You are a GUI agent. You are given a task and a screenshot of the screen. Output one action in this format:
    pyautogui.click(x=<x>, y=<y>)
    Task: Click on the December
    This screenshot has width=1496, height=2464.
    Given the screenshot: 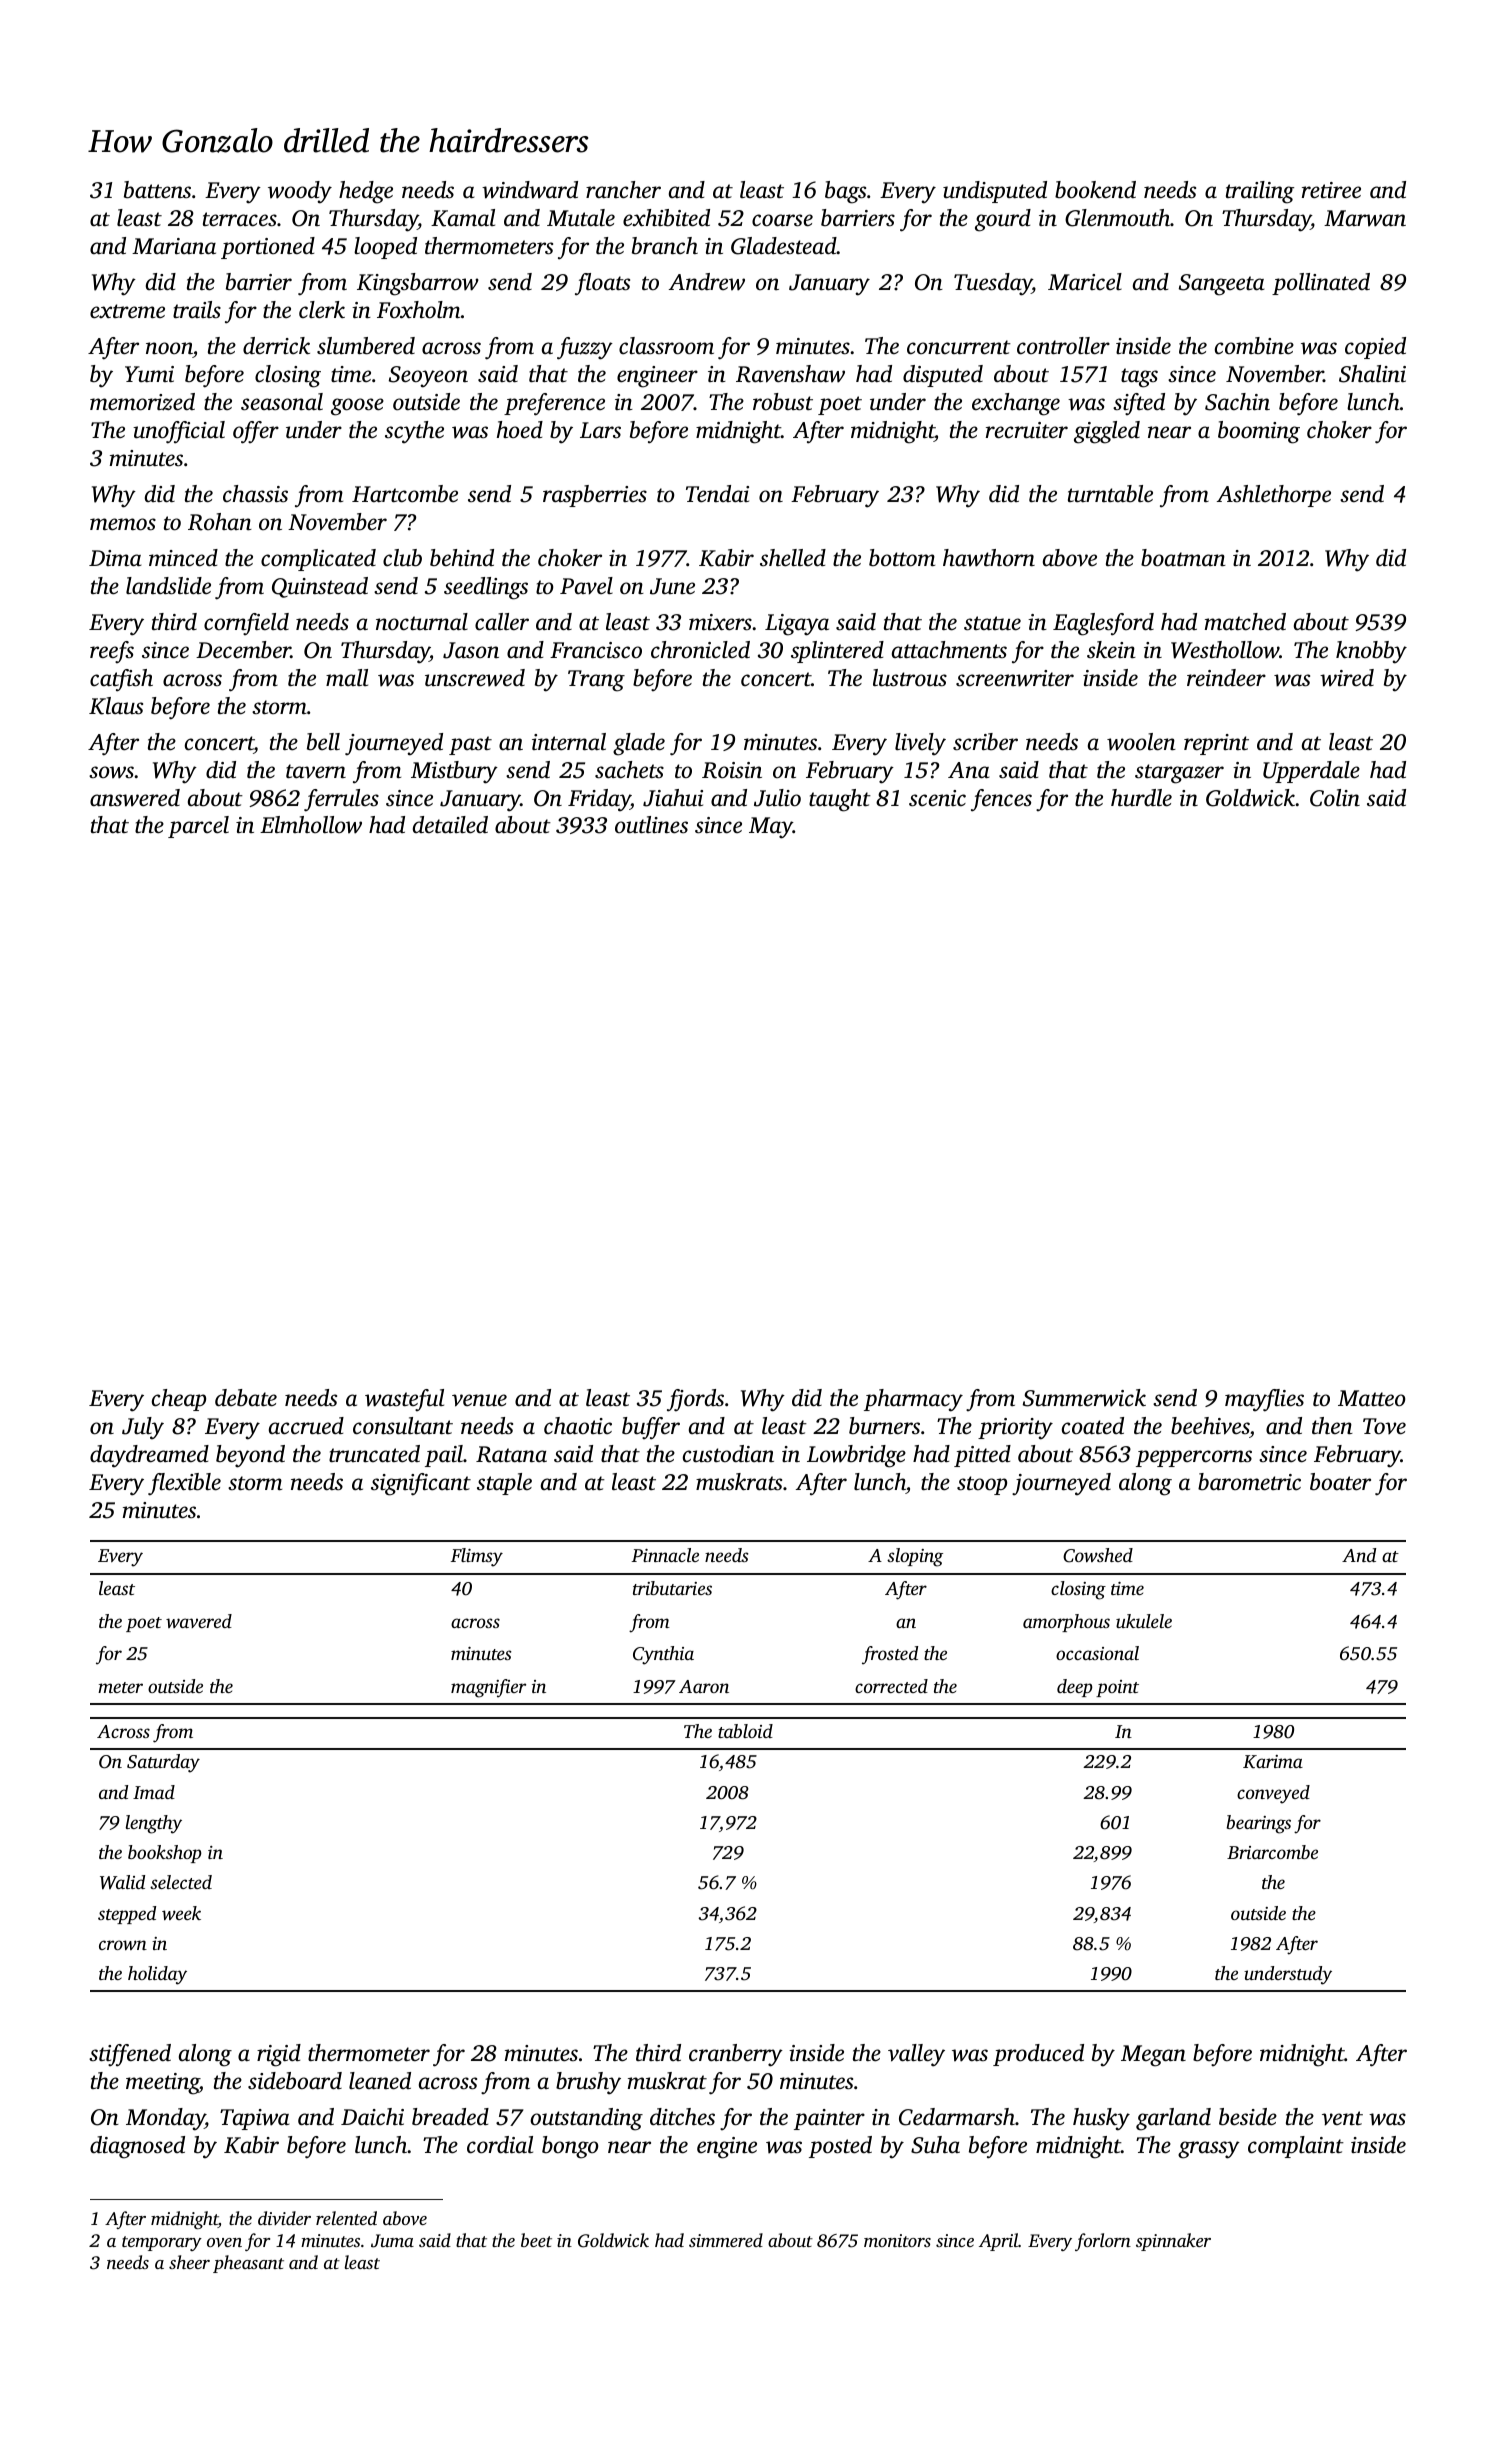 What is the action you would take?
    pyautogui.click(x=243, y=650)
